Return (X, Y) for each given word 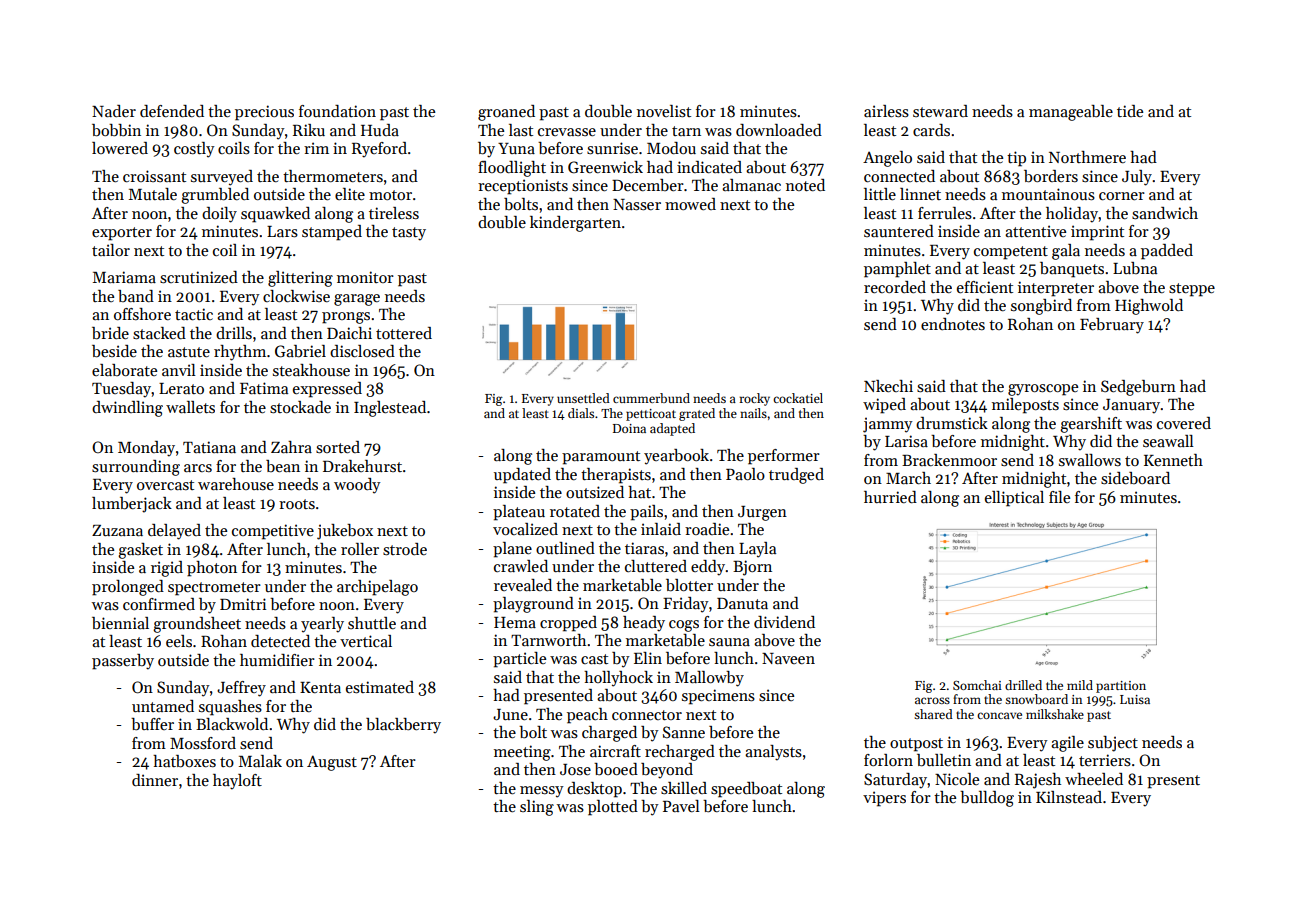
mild (1080, 685)
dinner (155, 780)
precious (264, 113)
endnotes (953, 324)
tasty (409, 234)
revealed (523, 585)
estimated (380, 687)
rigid (167, 569)
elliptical (1014, 499)
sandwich (1165, 213)
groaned (506, 113)
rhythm (240, 353)
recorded (895, 287)
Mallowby (709, 679)
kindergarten (575, 224)
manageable (1071, 113)
